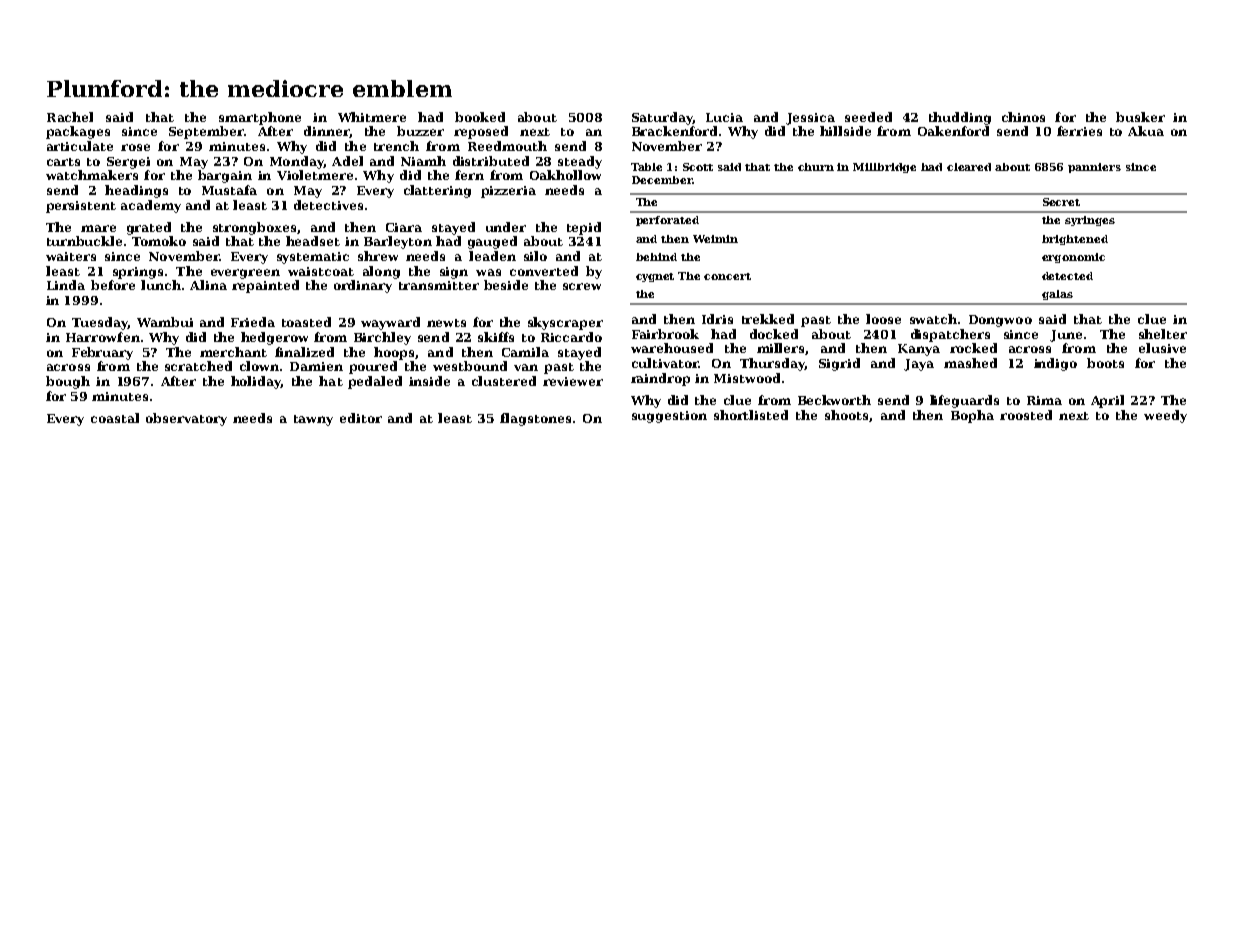 This image has height=952, width=1233. Describe the element at coordinates (1165, 416) in the image. I see `weedy` at that location.
